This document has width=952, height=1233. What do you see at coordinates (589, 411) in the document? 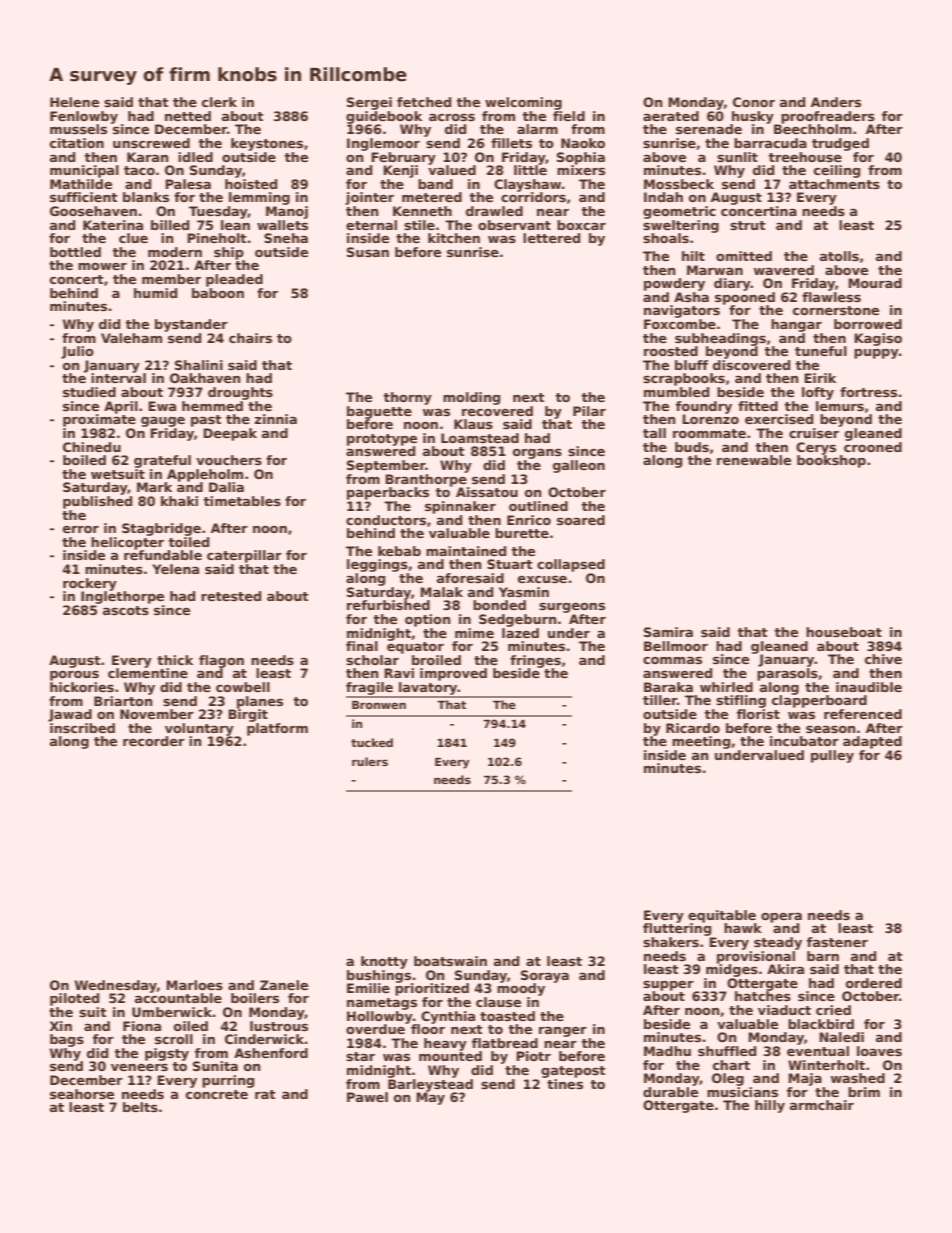
I see `Pilar` at bounding box center [589, 411].
